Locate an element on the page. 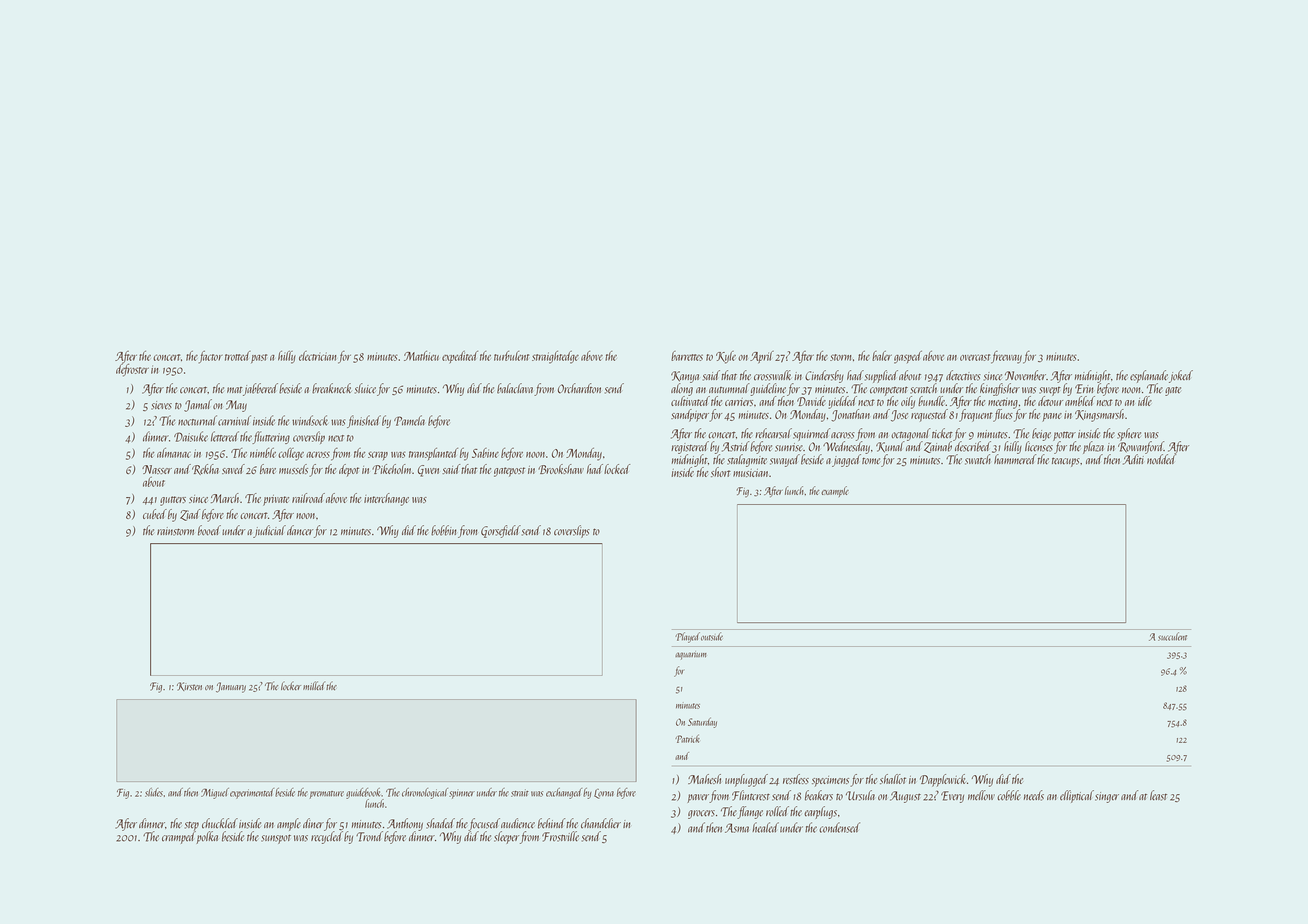 The image size is (1308, 924). esplanade is located at coordinates (1149, 376).
